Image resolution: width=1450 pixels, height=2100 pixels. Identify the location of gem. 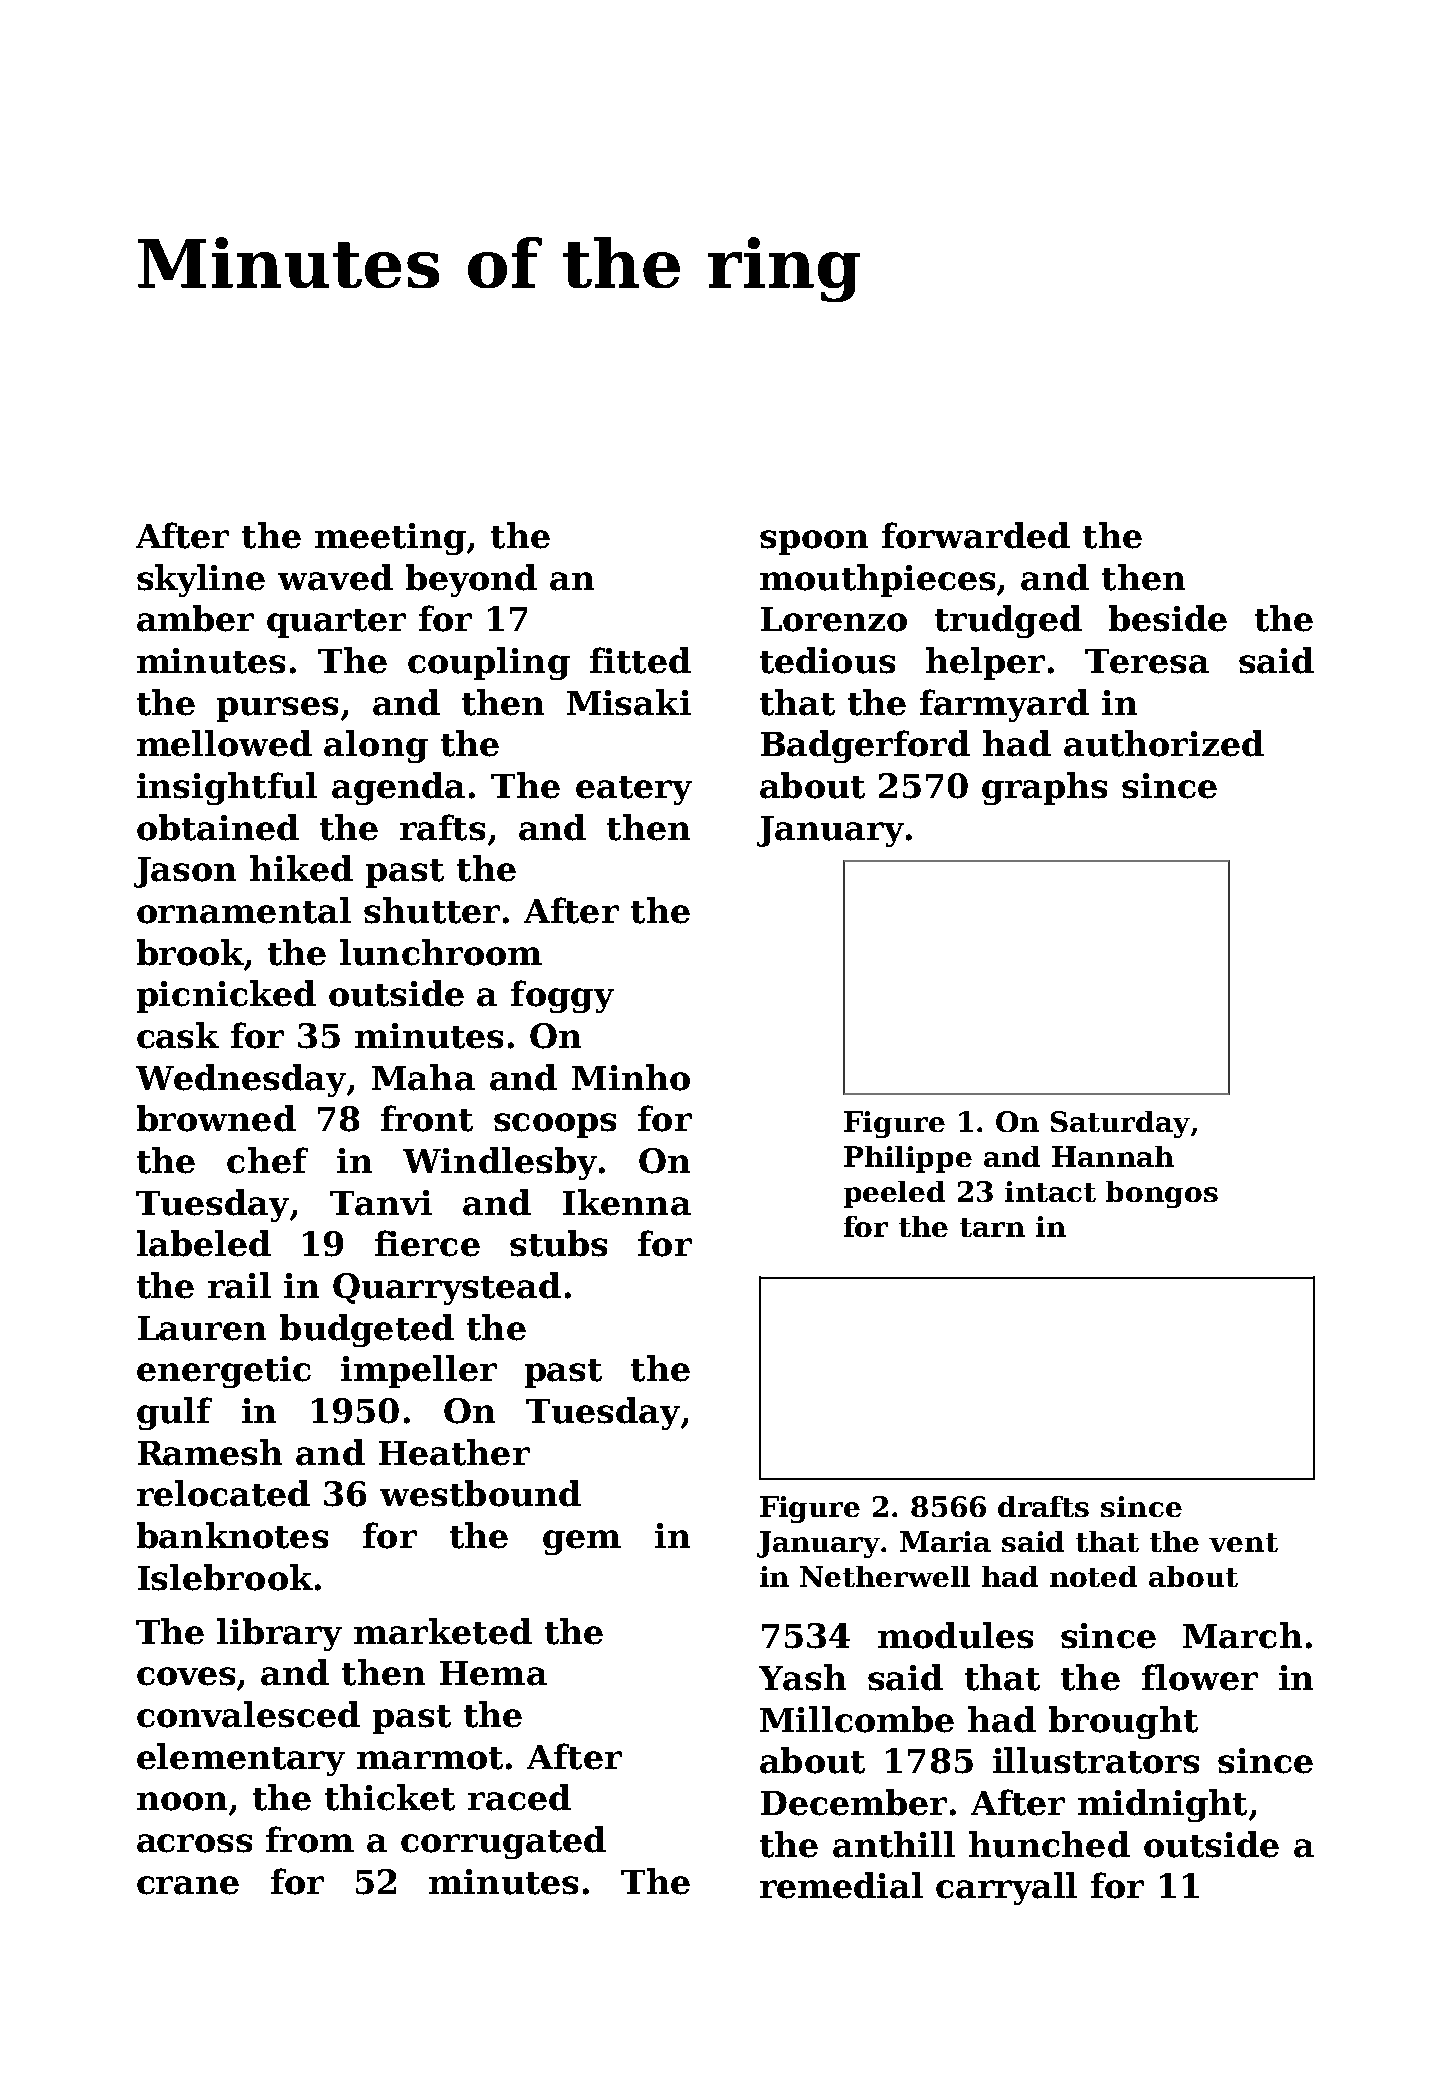
(582, 1542).
